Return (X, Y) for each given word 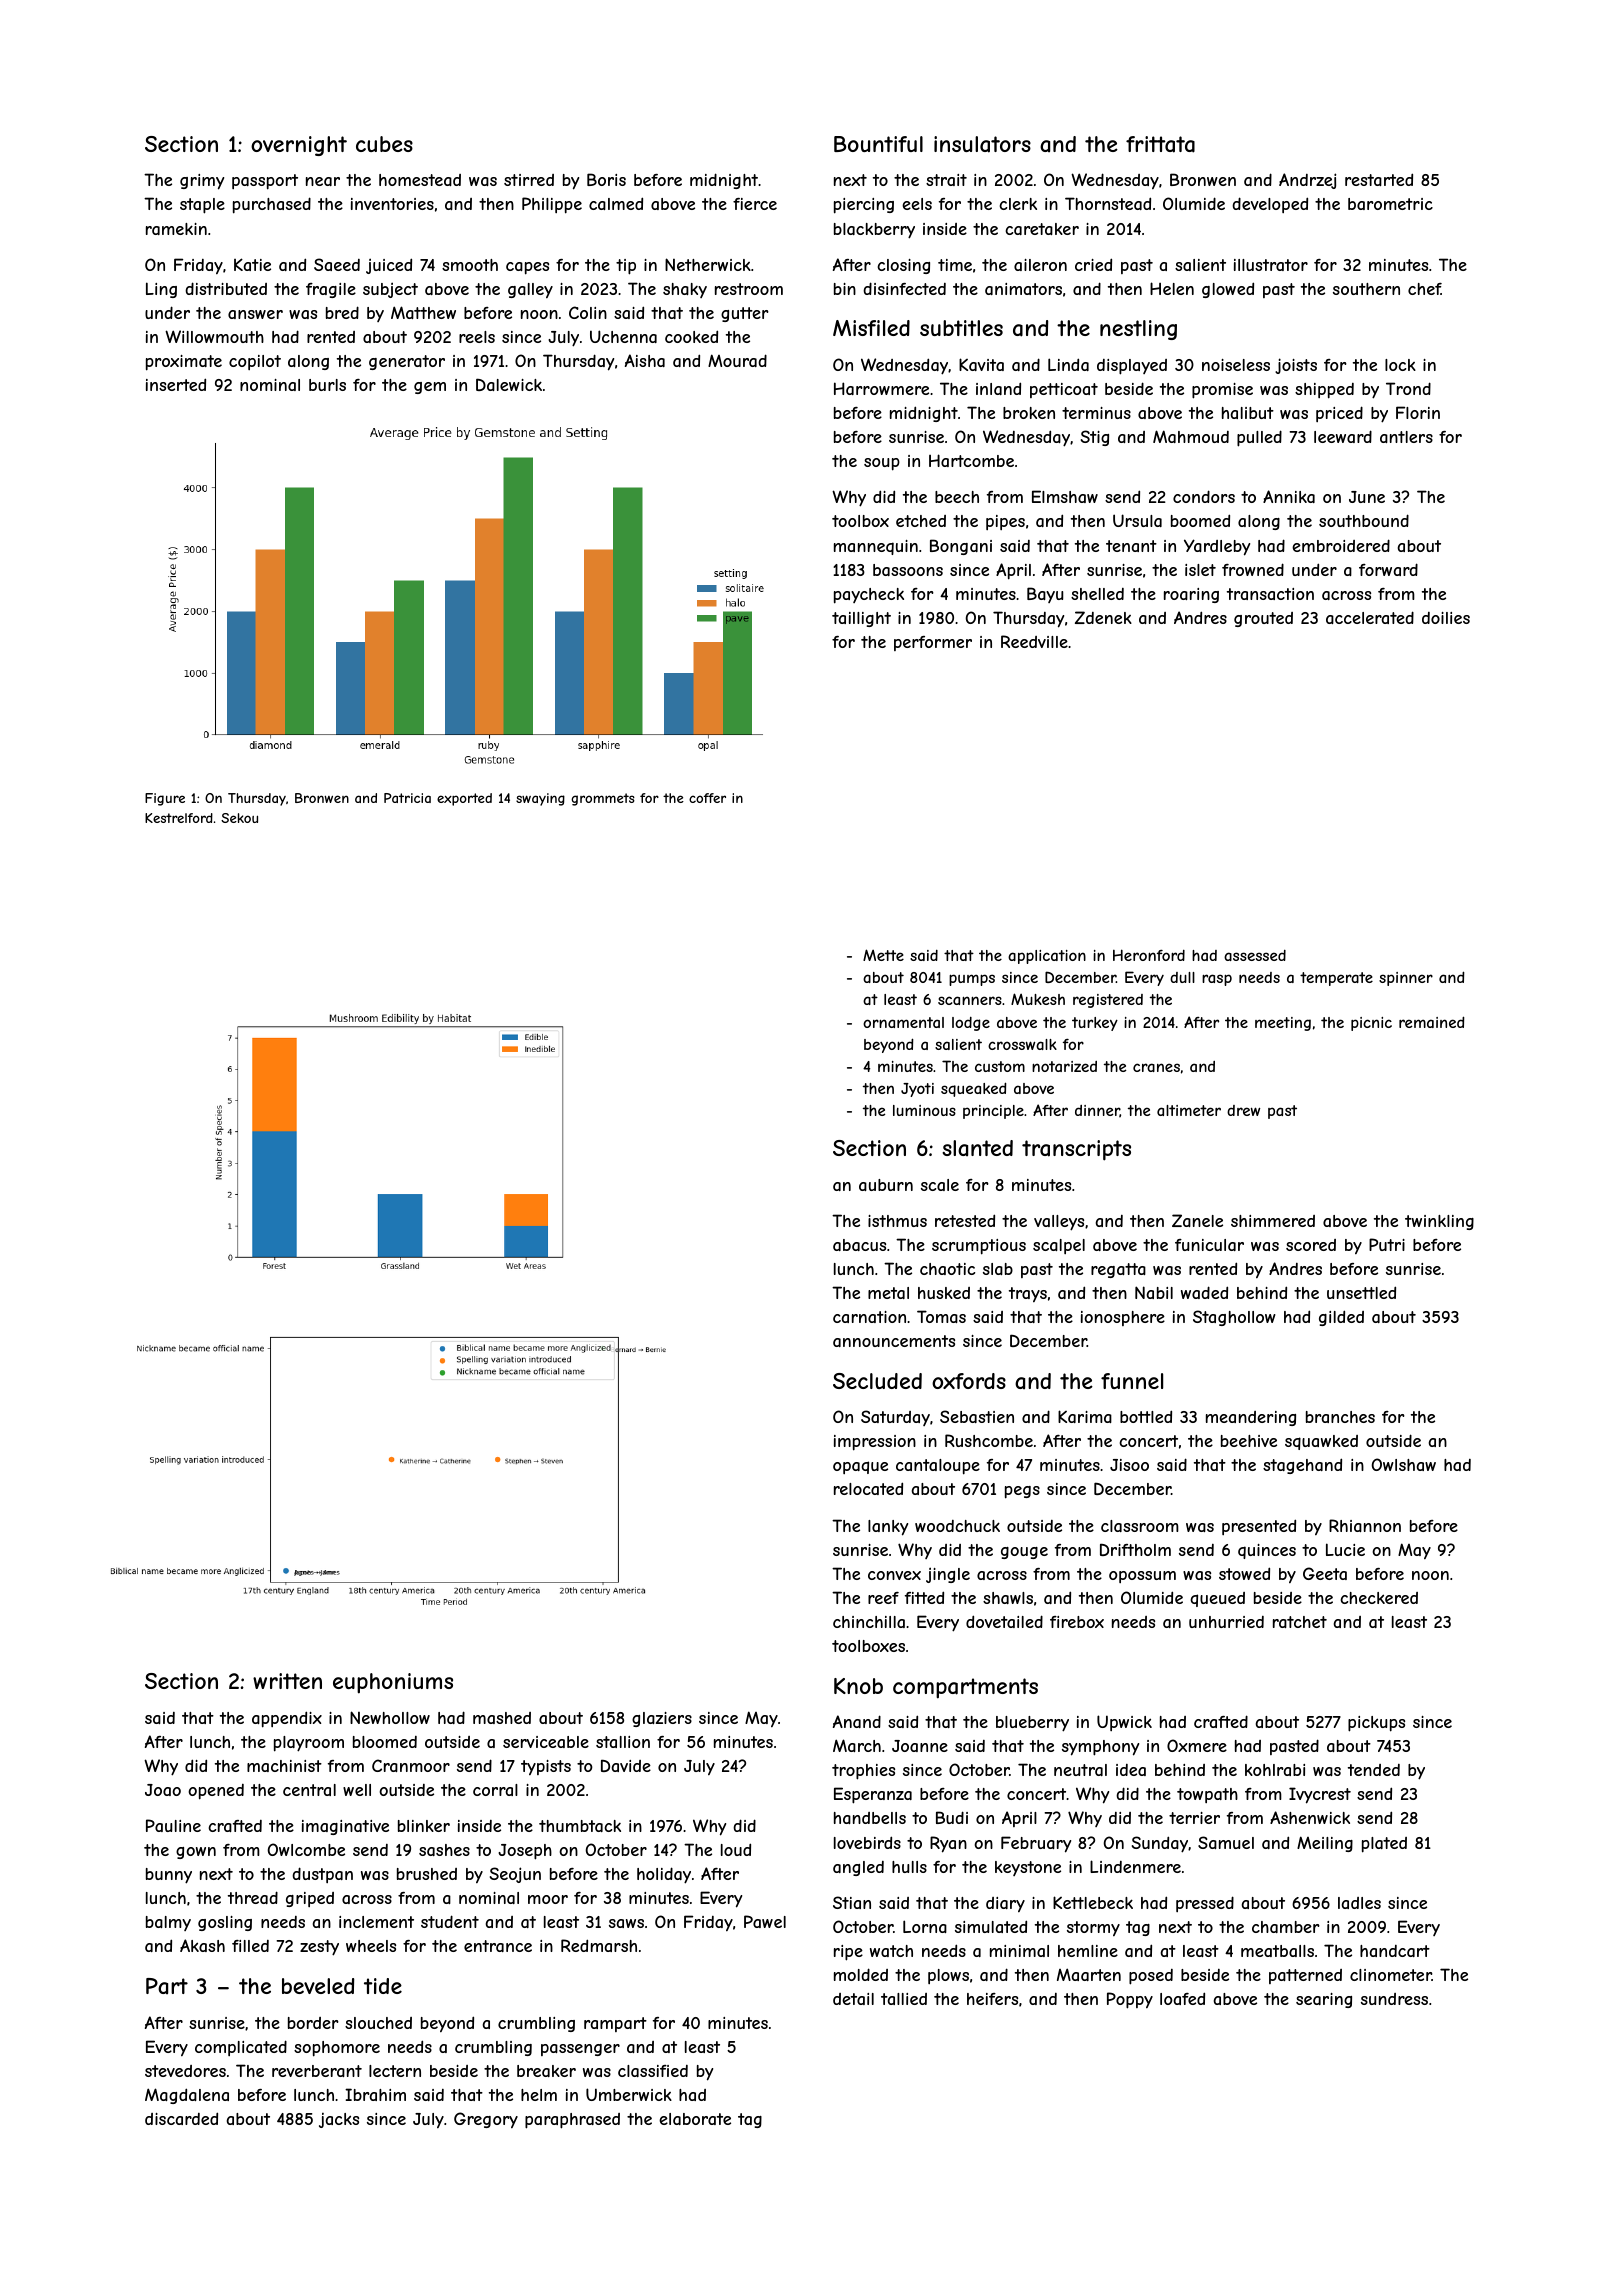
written (287, 1681)
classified (653, 2071)
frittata (1160, 144)
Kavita (981, 364)
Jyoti (917, 1090)
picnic (1371, 1024)
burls (327, 385)
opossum (1142, 1577)
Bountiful (878, 144)
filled (250, 1946)
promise (1222, 391)
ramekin (176, 229)
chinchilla (869, 1622)
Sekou (239, 818)
